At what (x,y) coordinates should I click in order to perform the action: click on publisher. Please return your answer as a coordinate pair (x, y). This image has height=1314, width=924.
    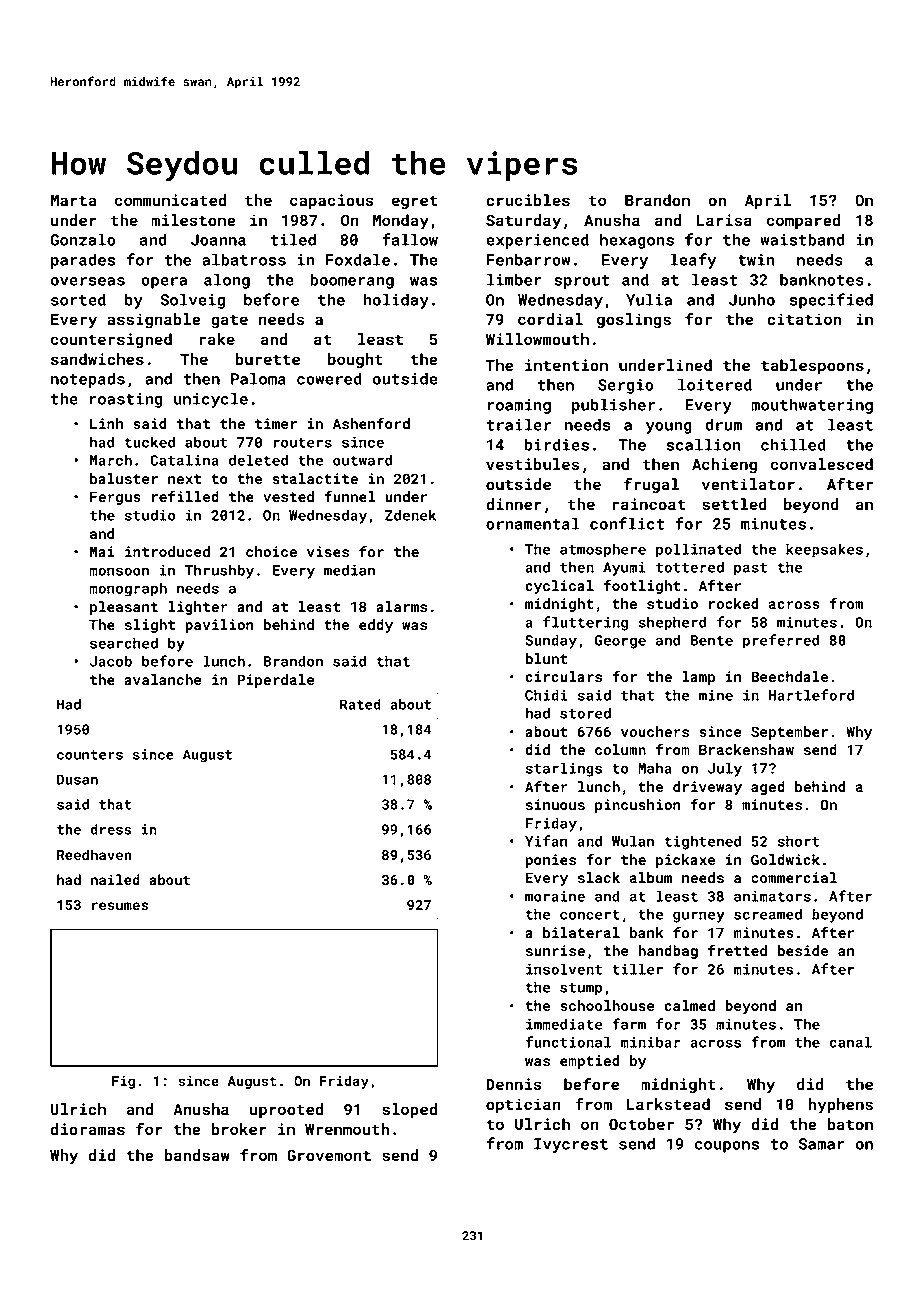
    Looking at the image, I should click on (613, 406).
